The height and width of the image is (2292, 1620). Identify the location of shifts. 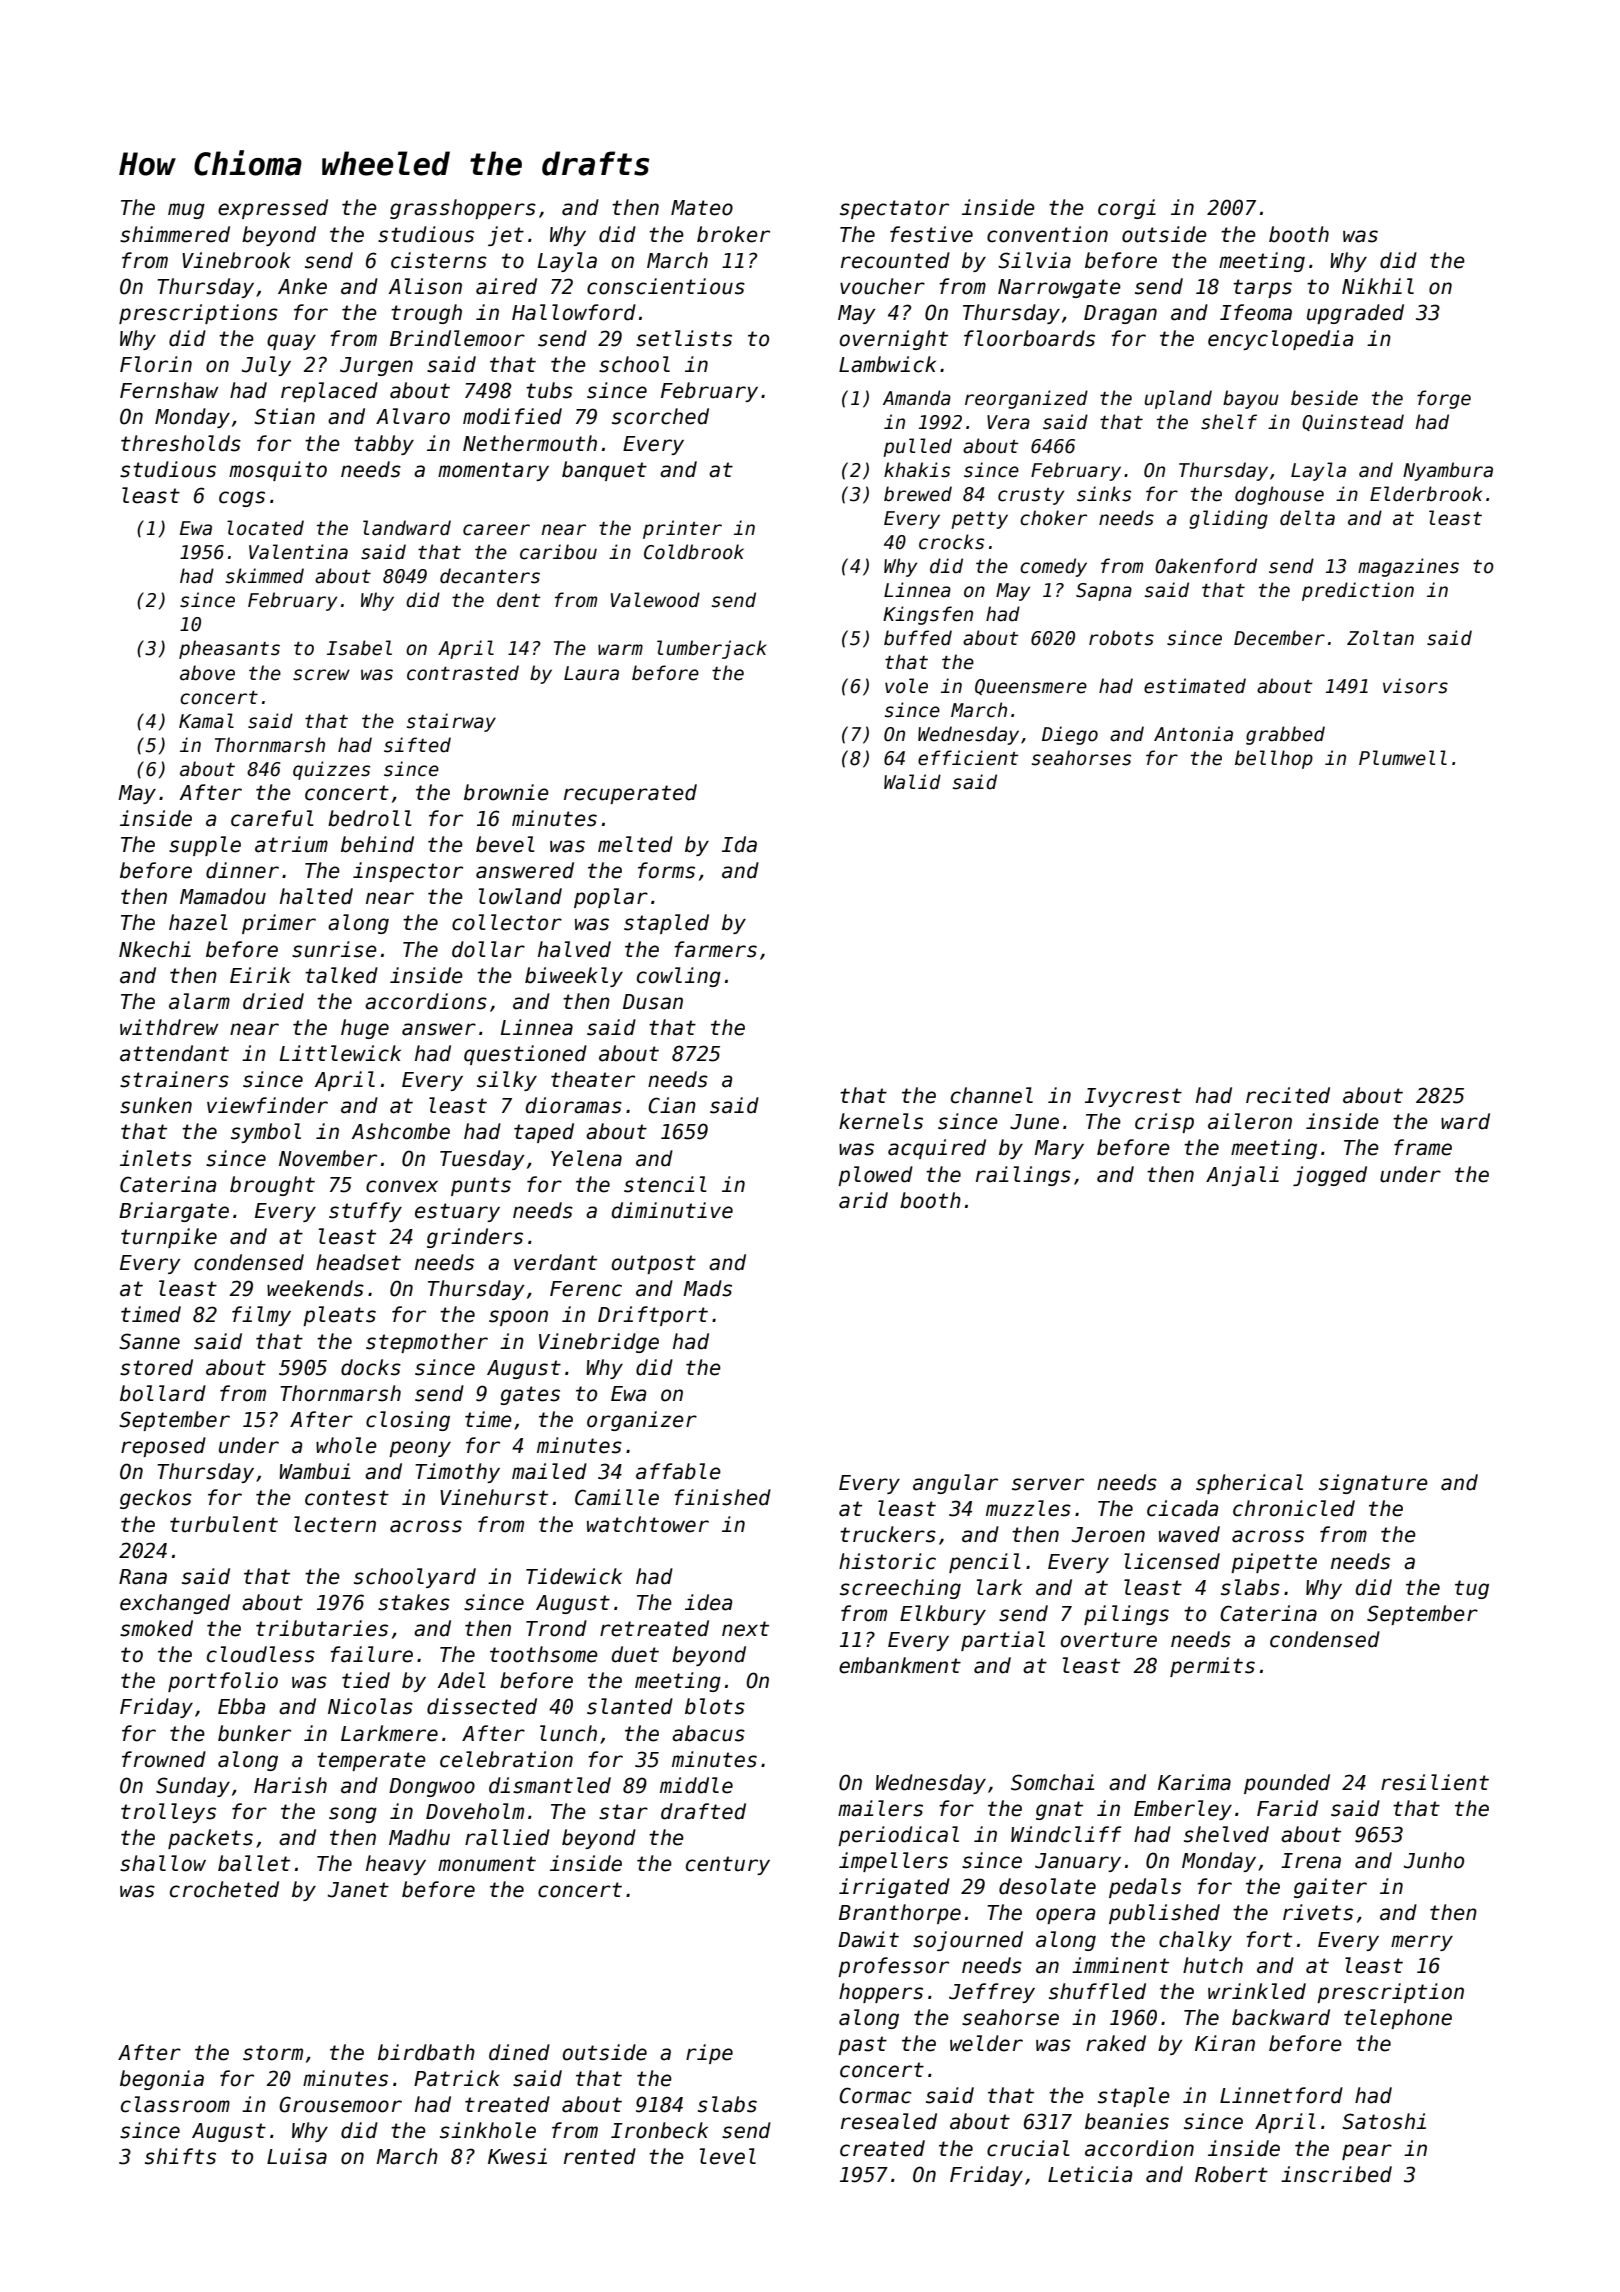
(180, 2156).
